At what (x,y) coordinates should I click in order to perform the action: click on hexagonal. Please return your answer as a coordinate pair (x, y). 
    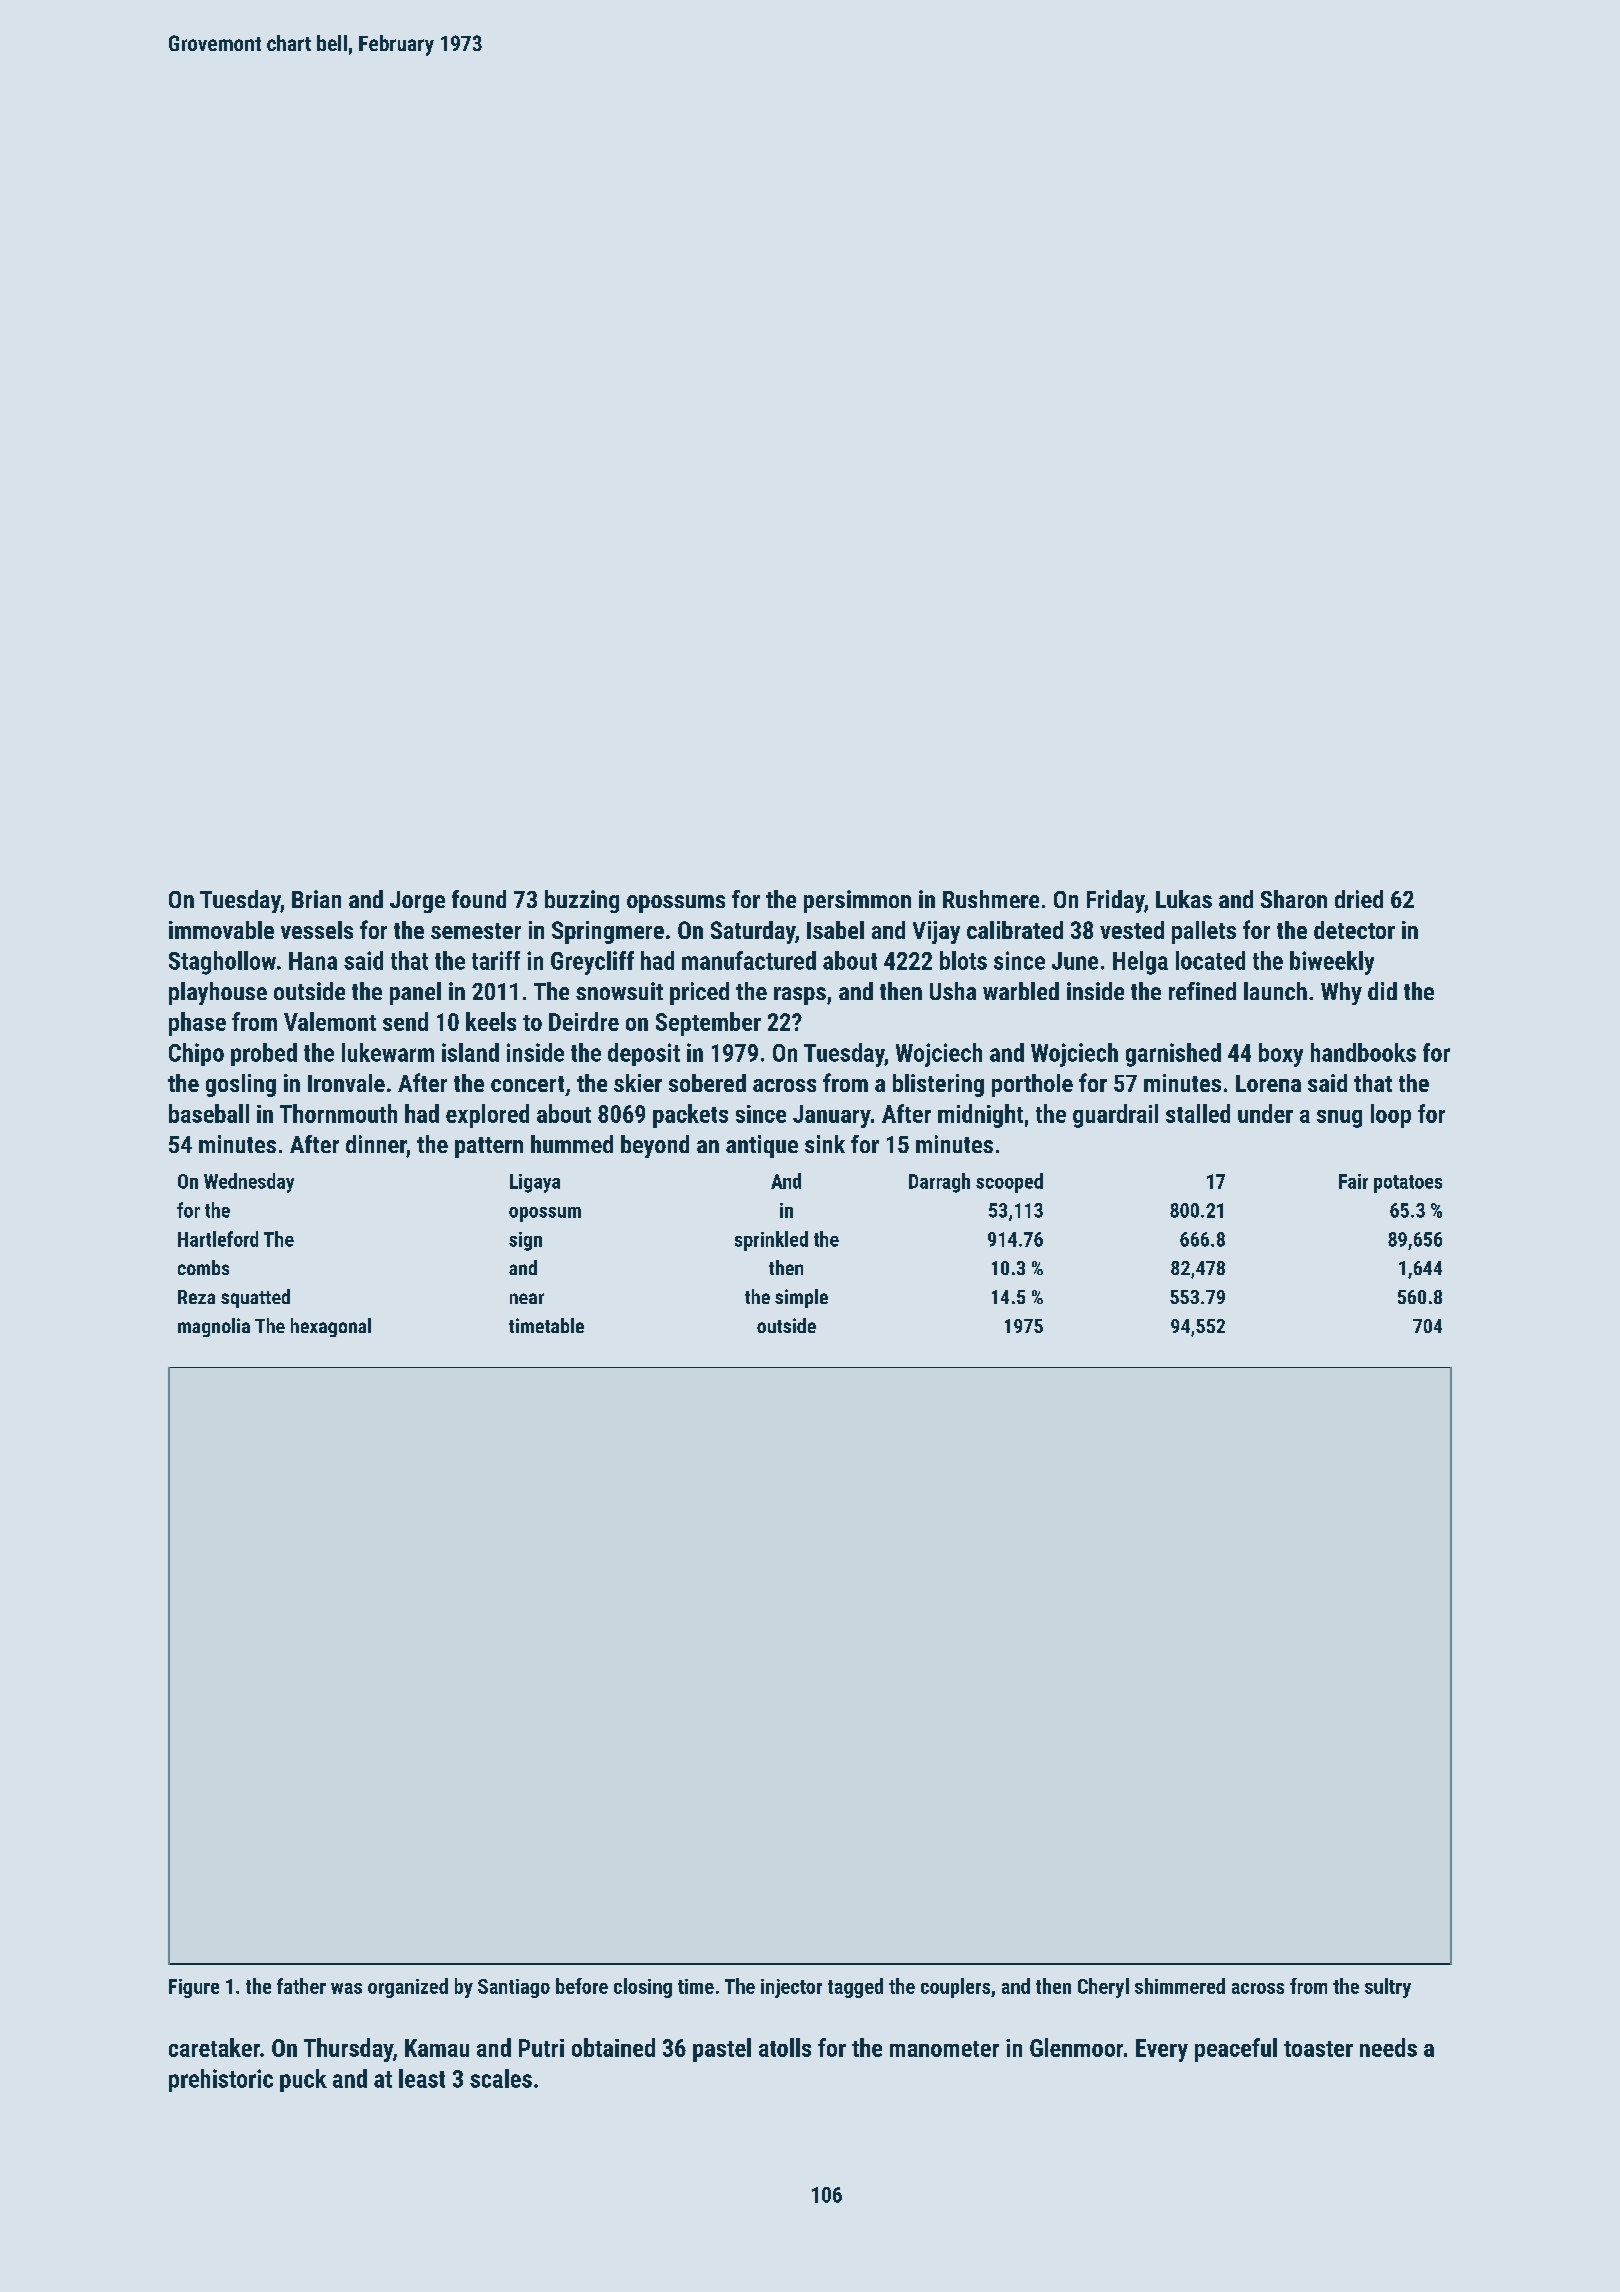
    Looking at the image, I should click on (331, 1327).
